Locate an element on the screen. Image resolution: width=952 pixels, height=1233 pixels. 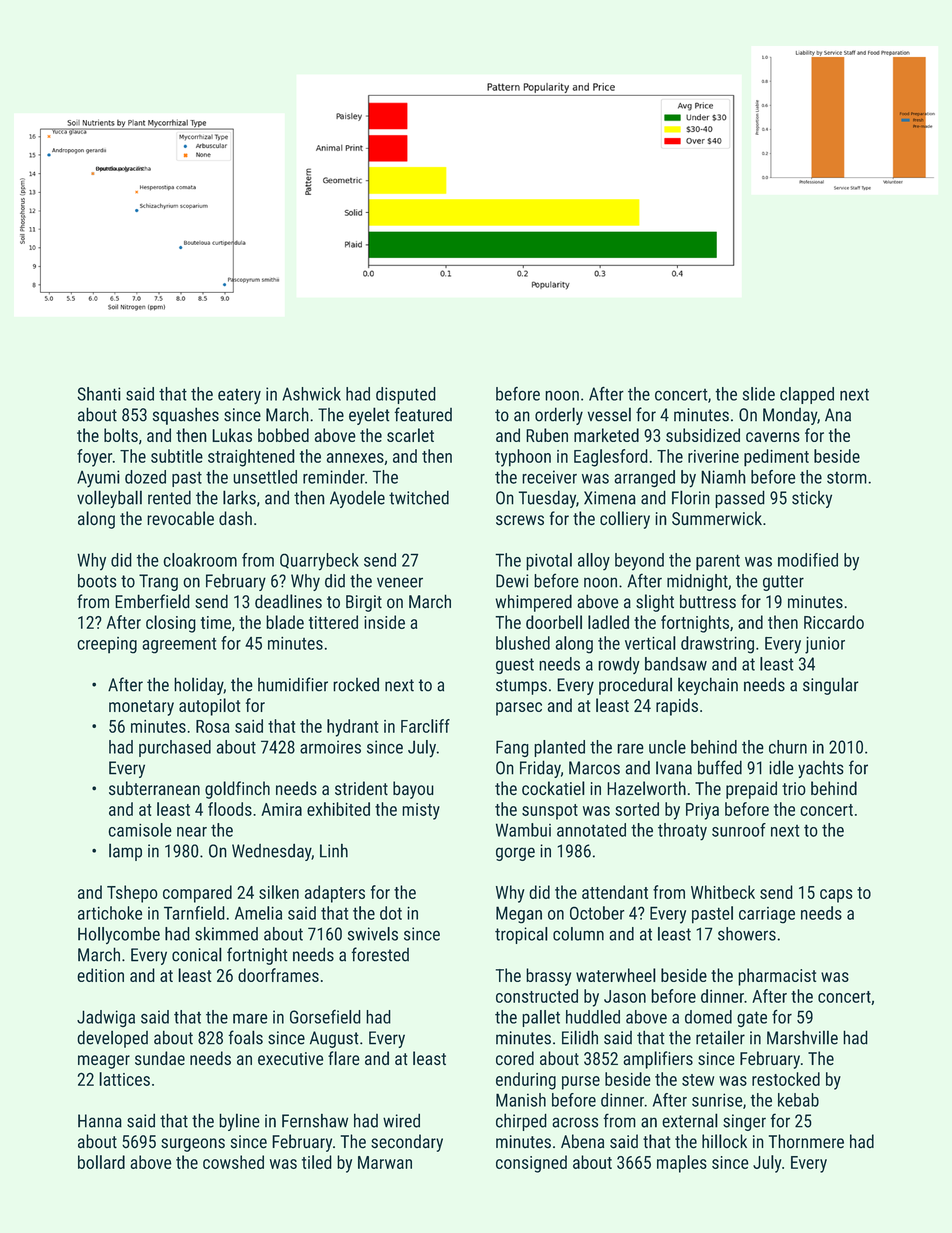
pharmacist is located at coordinates (777, 977).
